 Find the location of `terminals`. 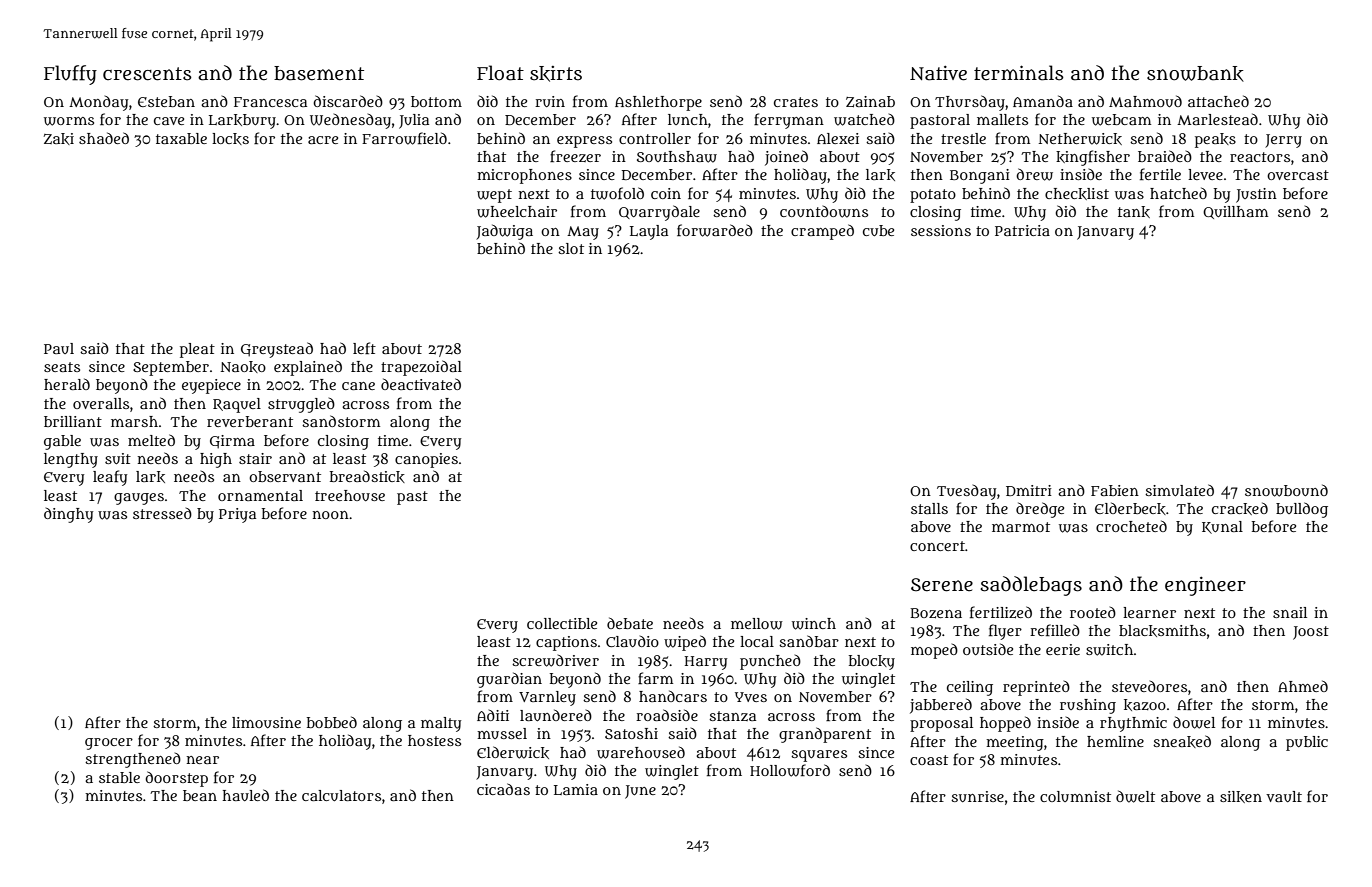

terminals is located at coordinates (1019, 73).
